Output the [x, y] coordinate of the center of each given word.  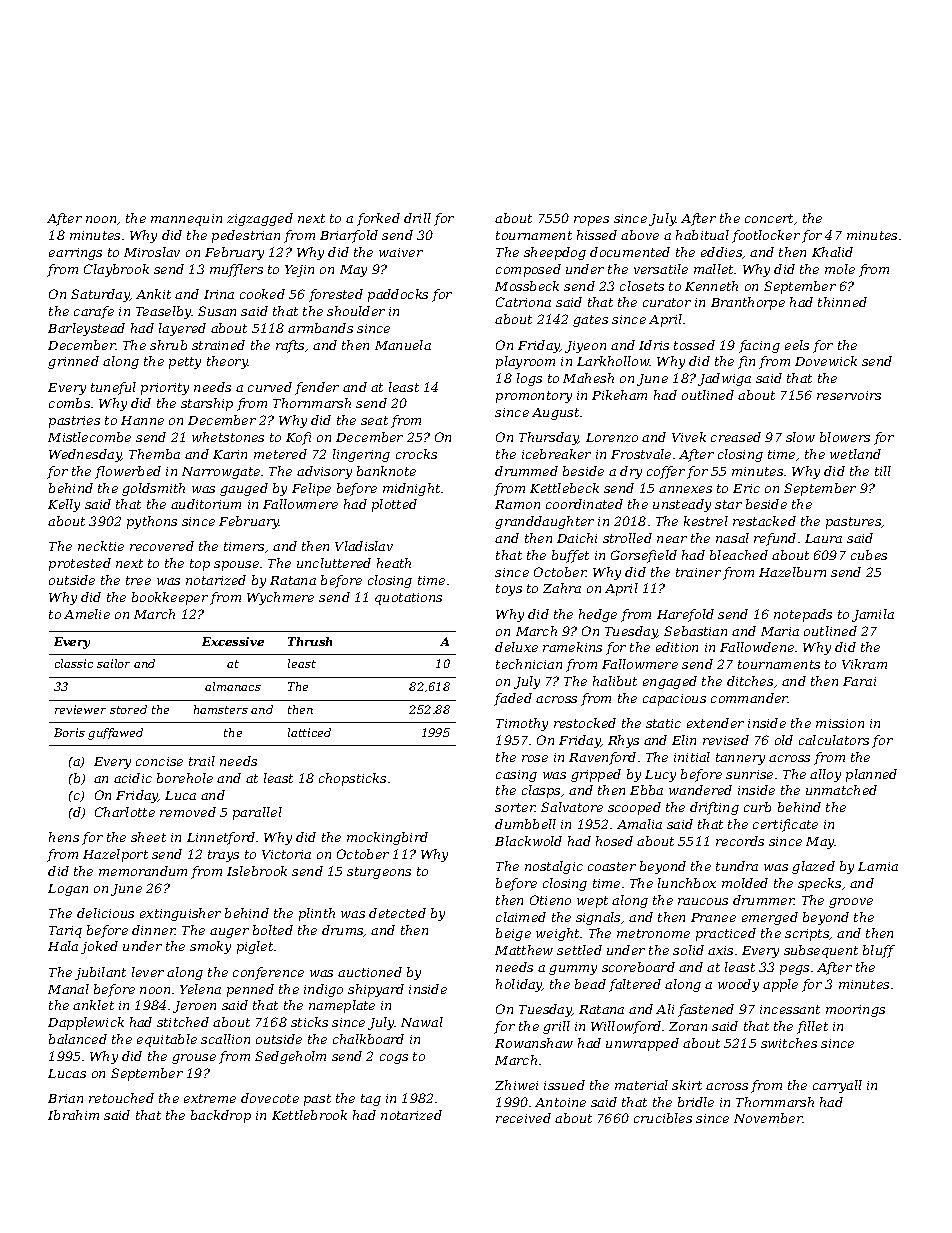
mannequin [186, 220]
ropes [591, 221]
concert [769, 218]
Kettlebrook [309, 1115]
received [523, 1118]
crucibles [663, 1118]
